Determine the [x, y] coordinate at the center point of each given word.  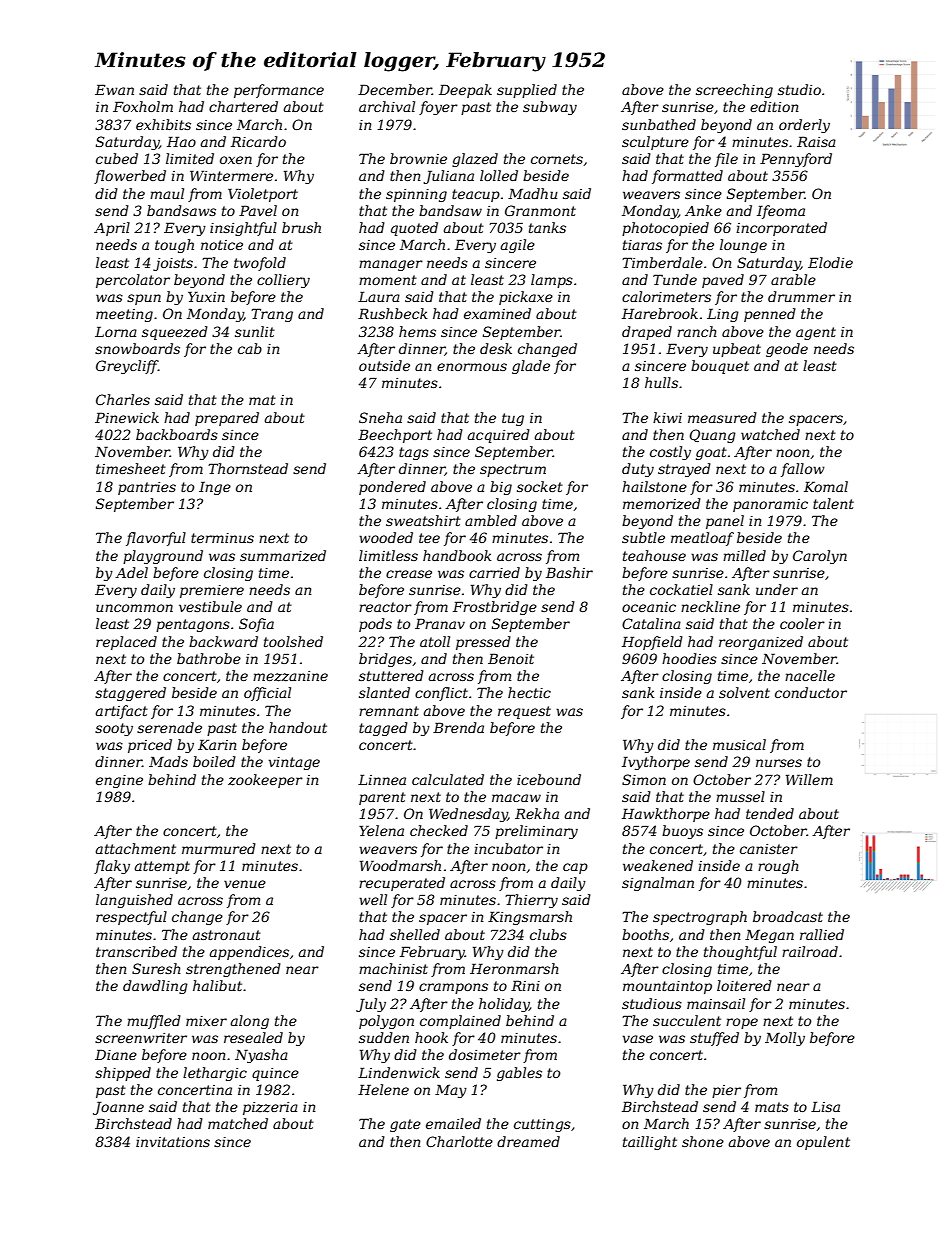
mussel [740, 796]
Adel [131, 572]
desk [496, 348]
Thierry [531, 901]
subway [550, 108]
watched [770, 434]
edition [774, 106]
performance [279, 91]
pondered [392, 488]
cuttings [542, 1125]
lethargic [215, 1074]
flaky [112, 867]
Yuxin [206, 296]
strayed [684, 470]
